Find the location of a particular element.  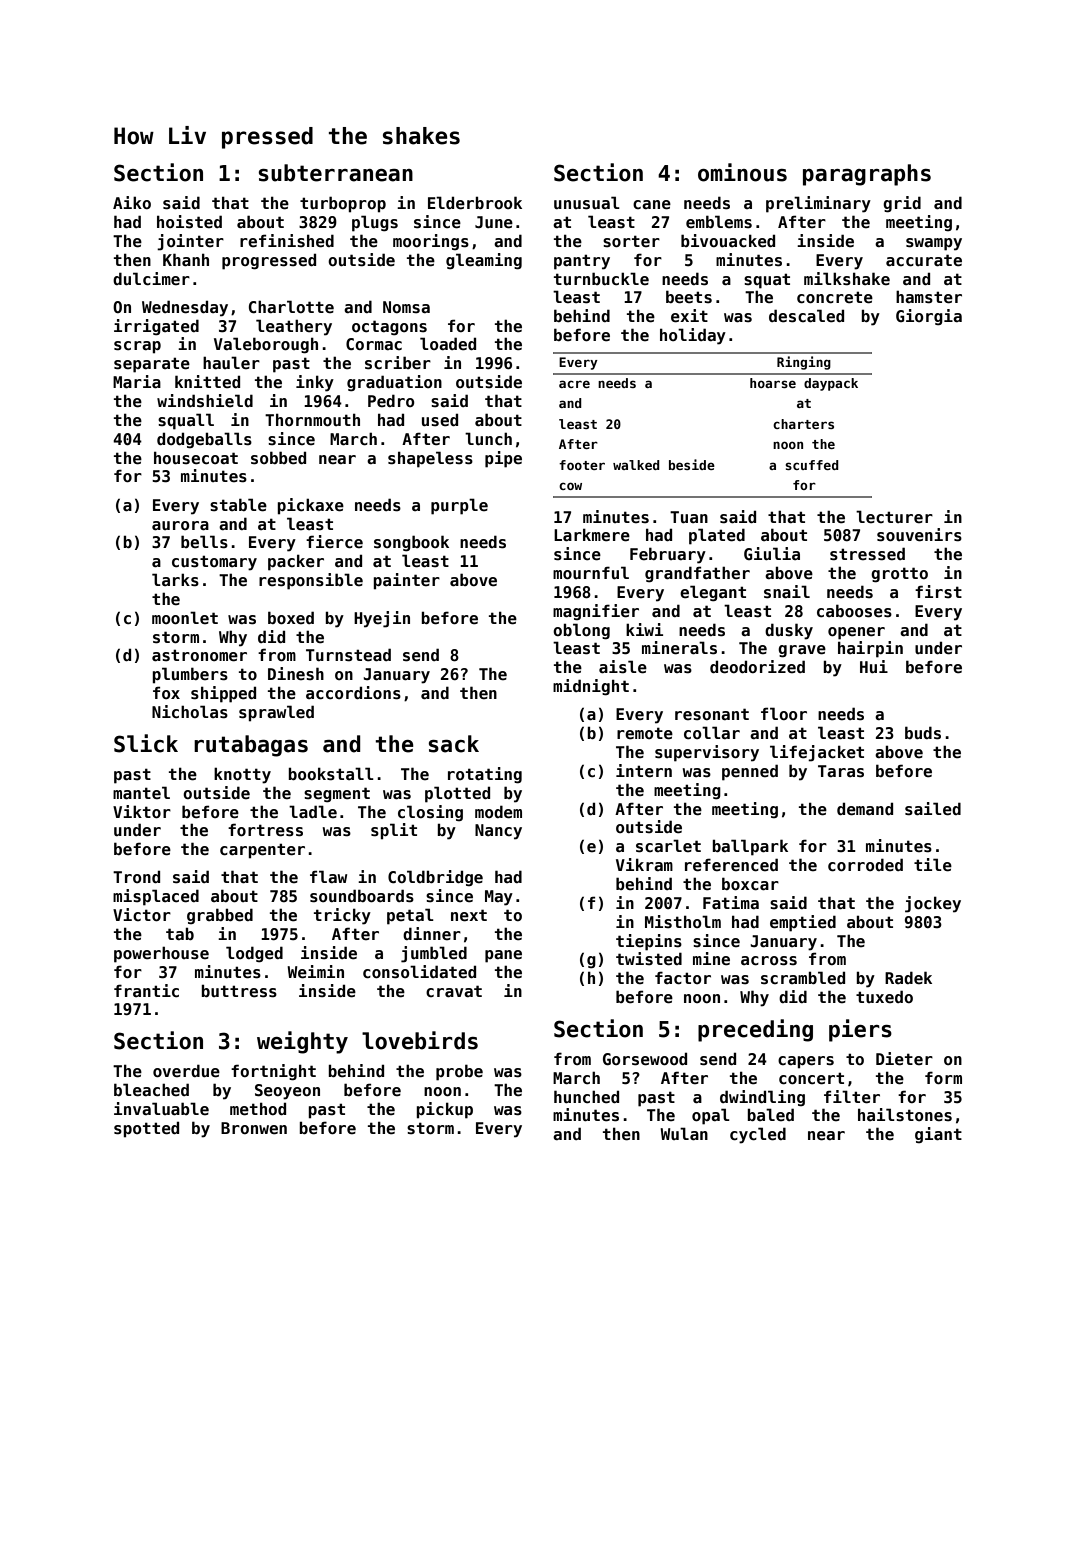

scarlet is located at coordinates (668, 846).
